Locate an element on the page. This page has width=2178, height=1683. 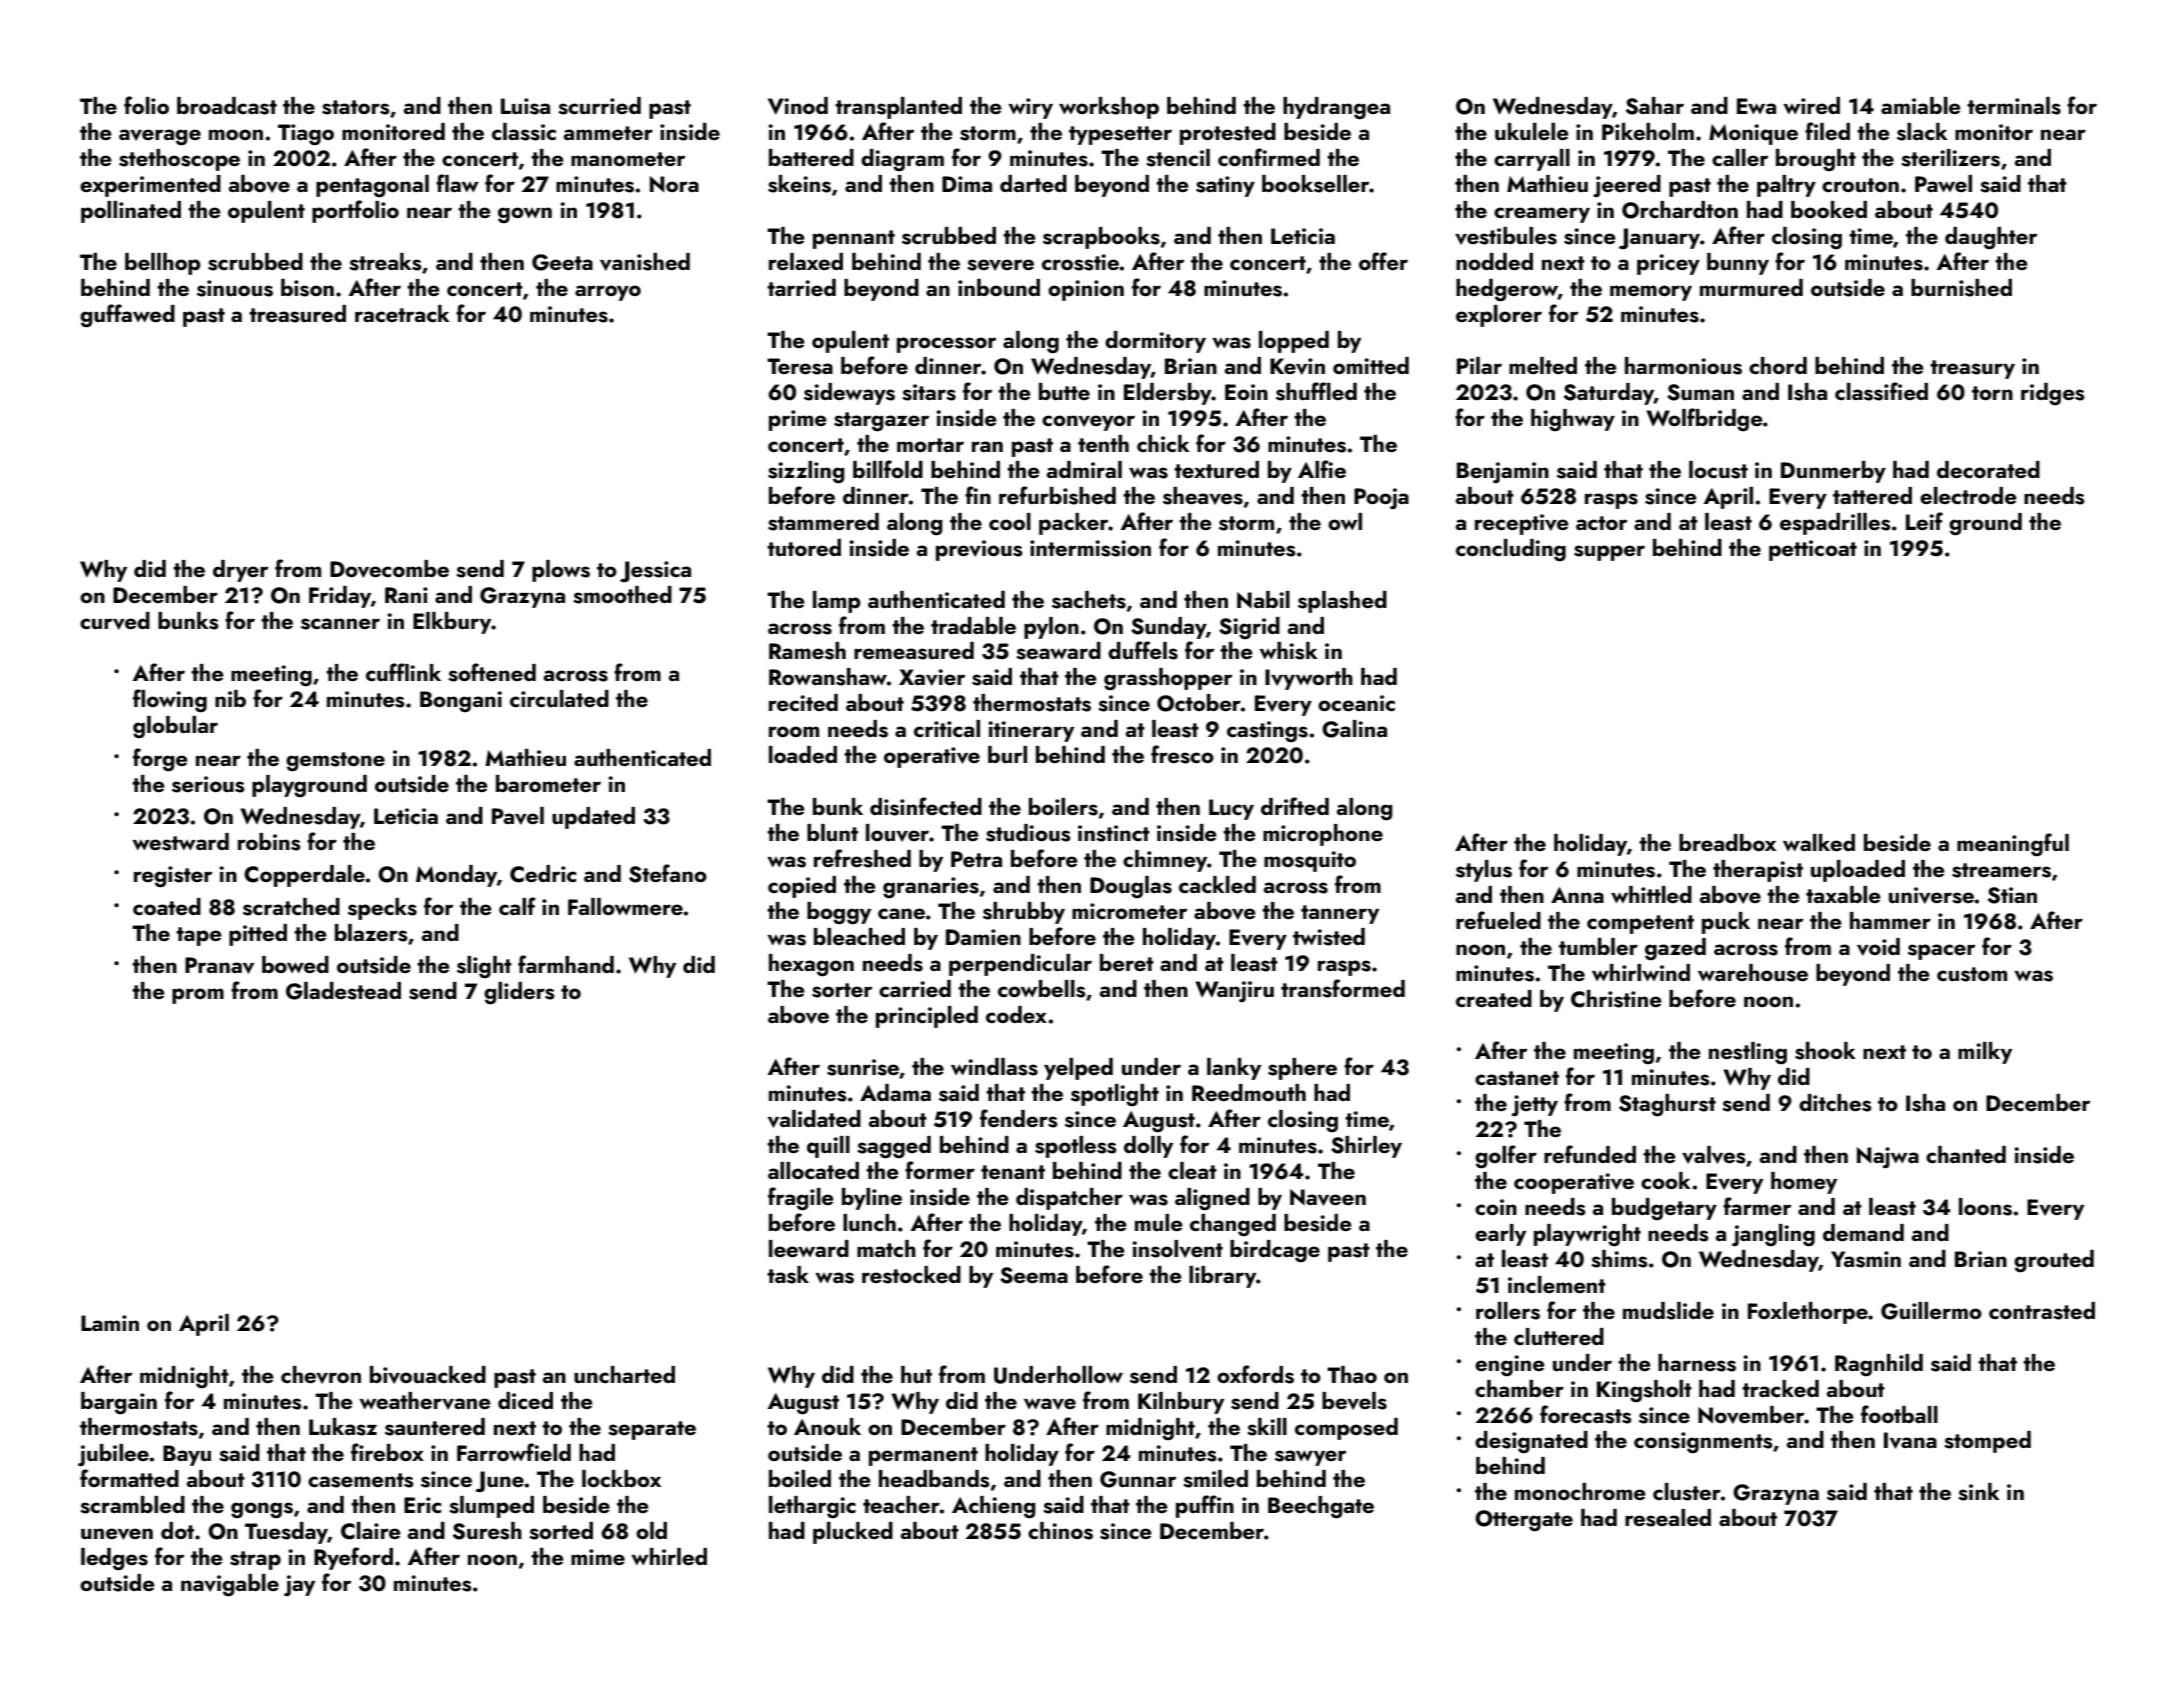
supper is located at coordinates (1609, 553).
